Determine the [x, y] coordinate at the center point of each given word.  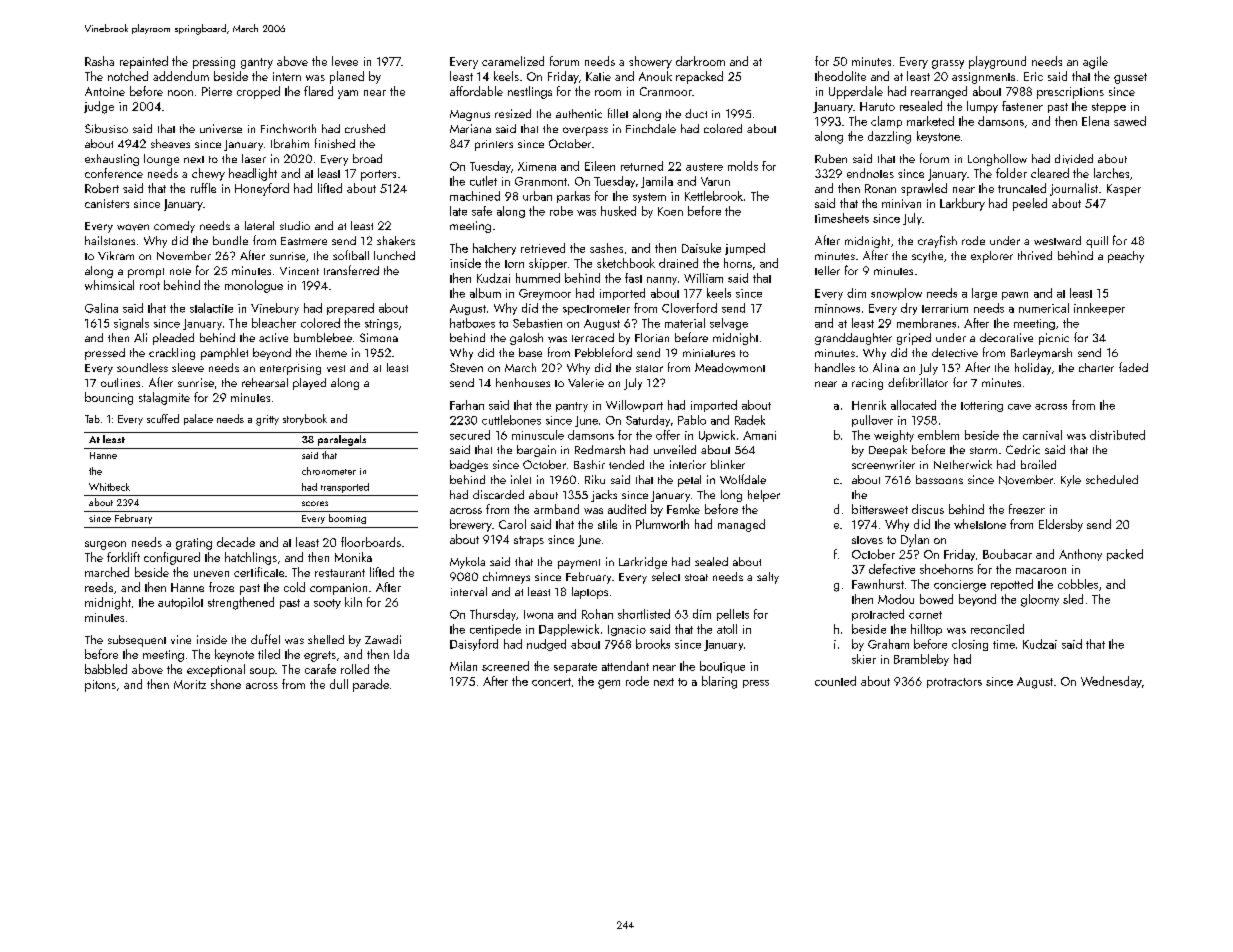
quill [1097, 242]
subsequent [137, 641]
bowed [936, 599]
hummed [538, 278]
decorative [1006, 337]
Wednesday [1111, 682]
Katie [598, 76]
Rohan [597, 614]
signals [131, 324]
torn [514, 264]
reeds [99, 587]
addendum [181, 76]
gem [609, 684]
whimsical [109, 285]
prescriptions [1070, 93]
